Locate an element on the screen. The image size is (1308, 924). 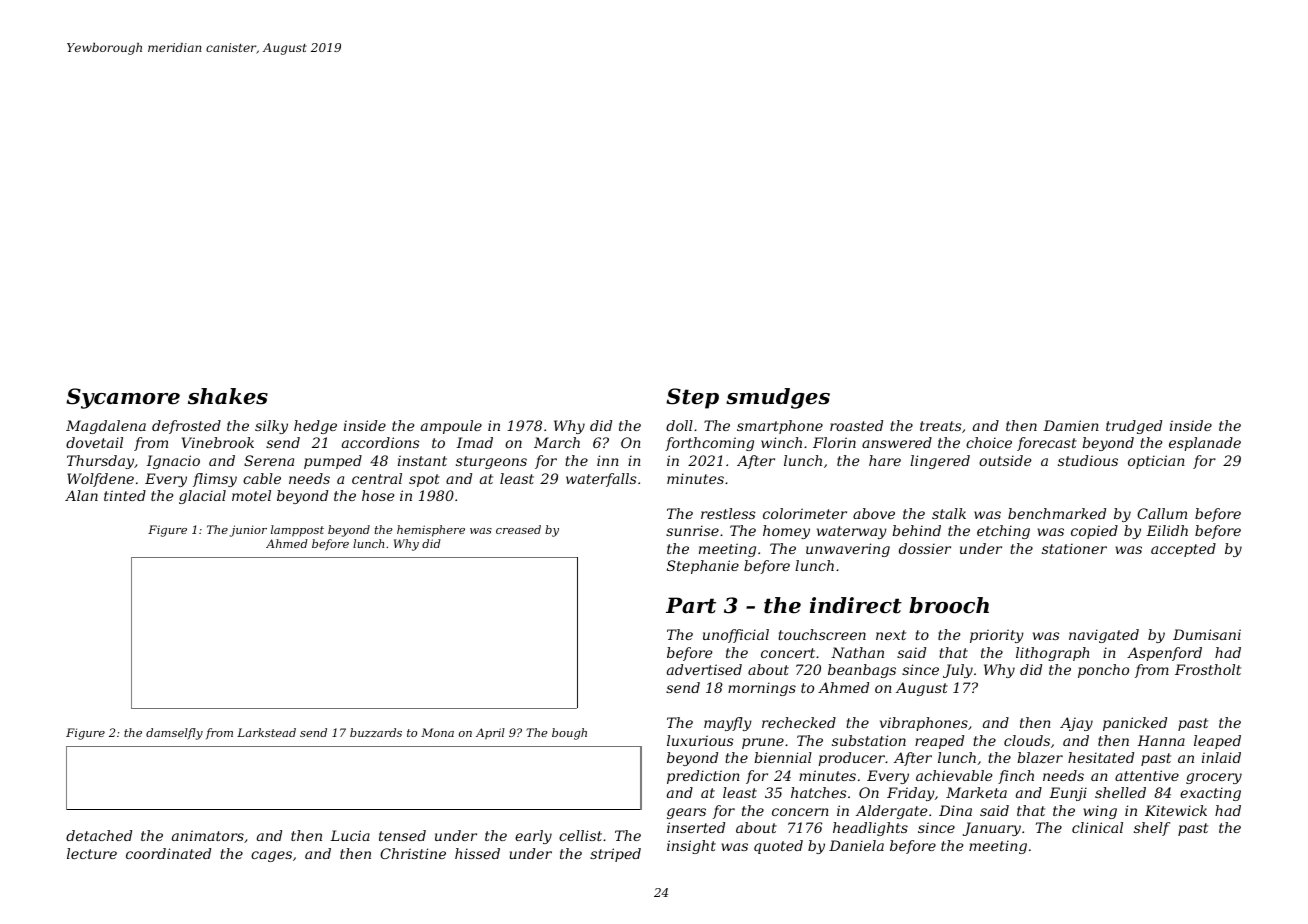
damselfly is located at coordinates (174, 734).
